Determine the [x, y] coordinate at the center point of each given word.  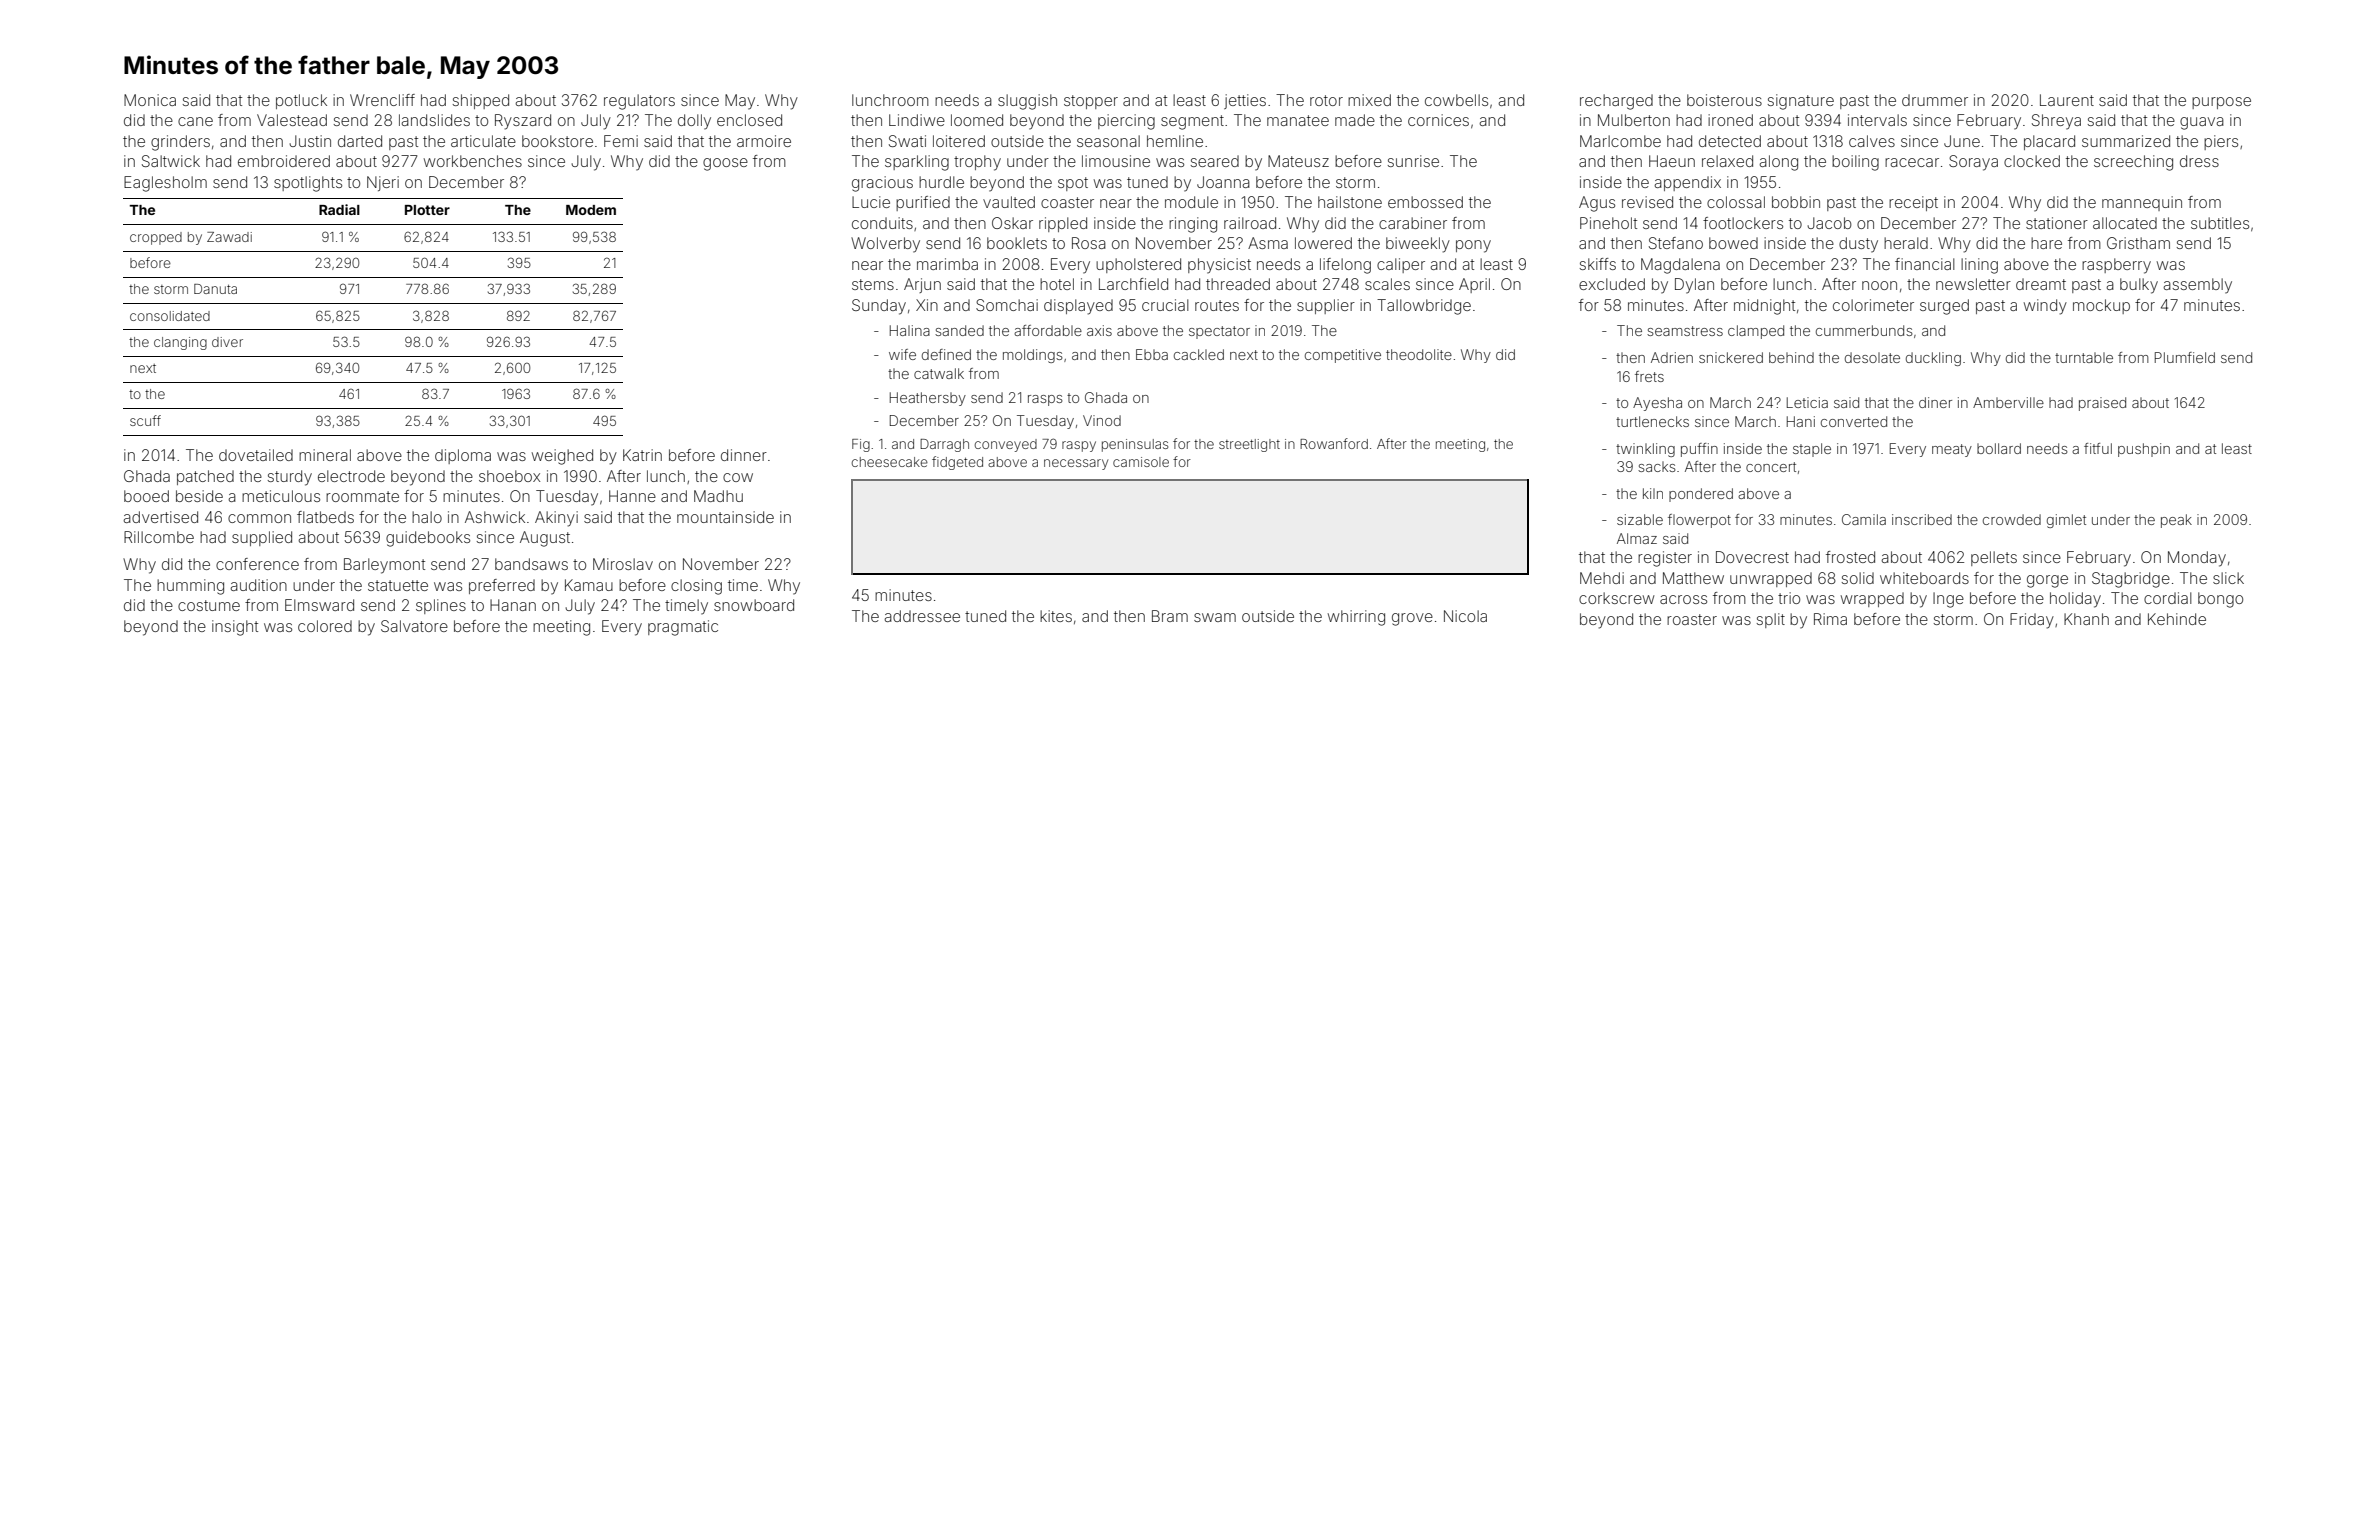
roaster [1692, 619]
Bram [1170, 616]
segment [1192, 122]
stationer [2057, 223]
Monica [150, 100]
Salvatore [414, 626]
